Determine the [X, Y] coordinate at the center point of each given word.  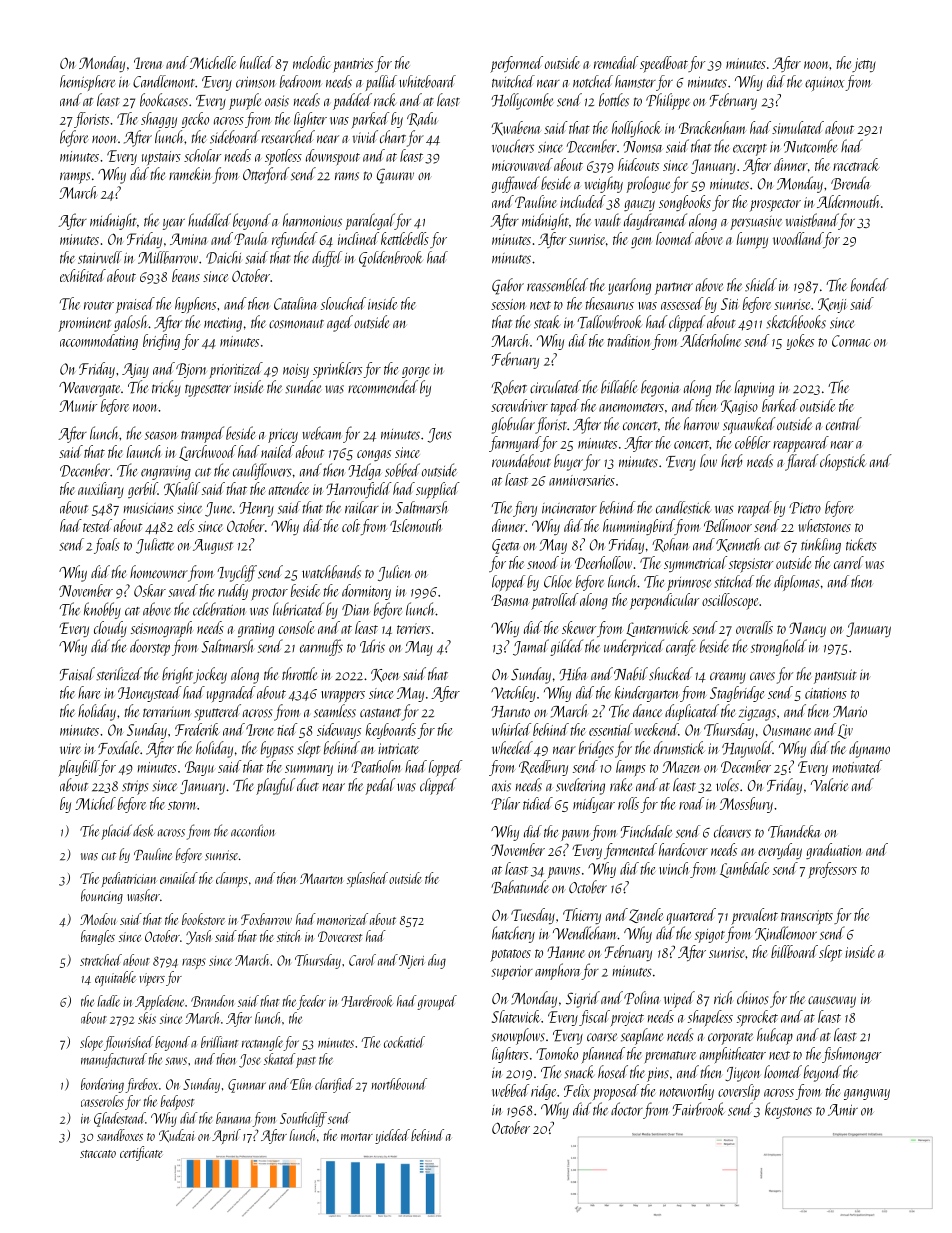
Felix [577, 1090]
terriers [413, 628]
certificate [141, 1153]
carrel [849, 562]
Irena [148, 63]
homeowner [159, 572]
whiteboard [427, 81]
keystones [788, 1110]
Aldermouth [848, 201]
